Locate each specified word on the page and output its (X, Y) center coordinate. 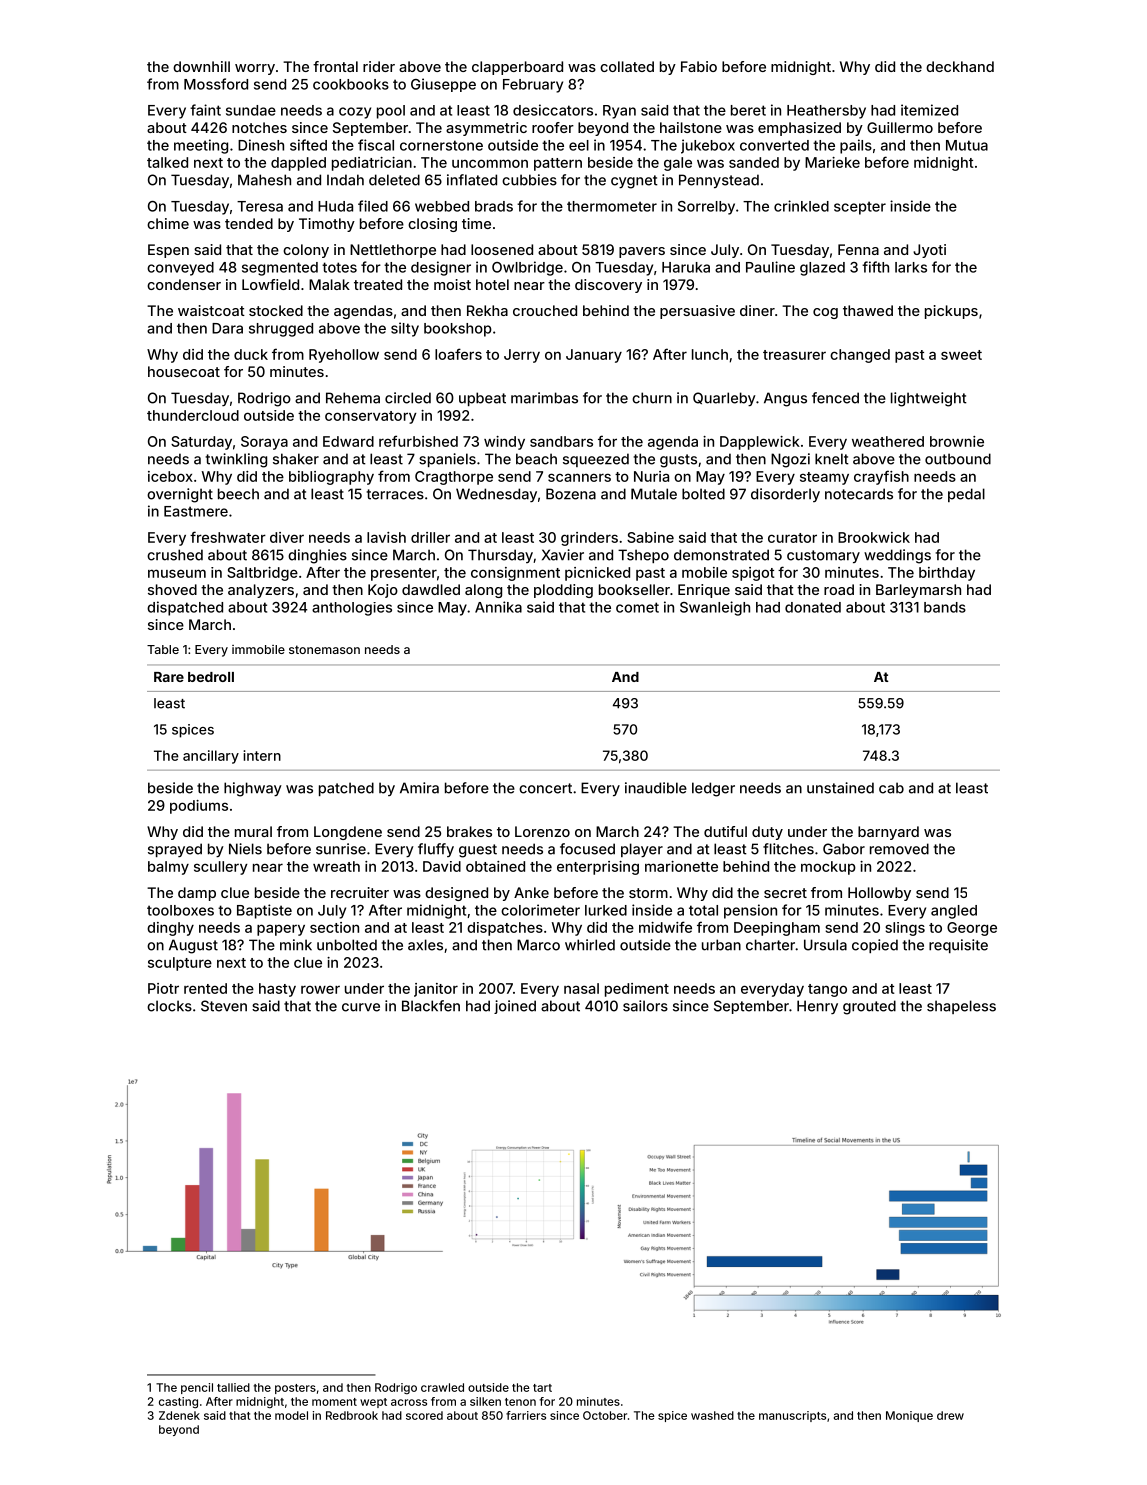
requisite (958, 946)
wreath (336, 866)
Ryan (619, 112)
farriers (526, 1415)
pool (391, 112)
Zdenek (179, 1415)
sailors (645, 1006)
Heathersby (826, 112)
